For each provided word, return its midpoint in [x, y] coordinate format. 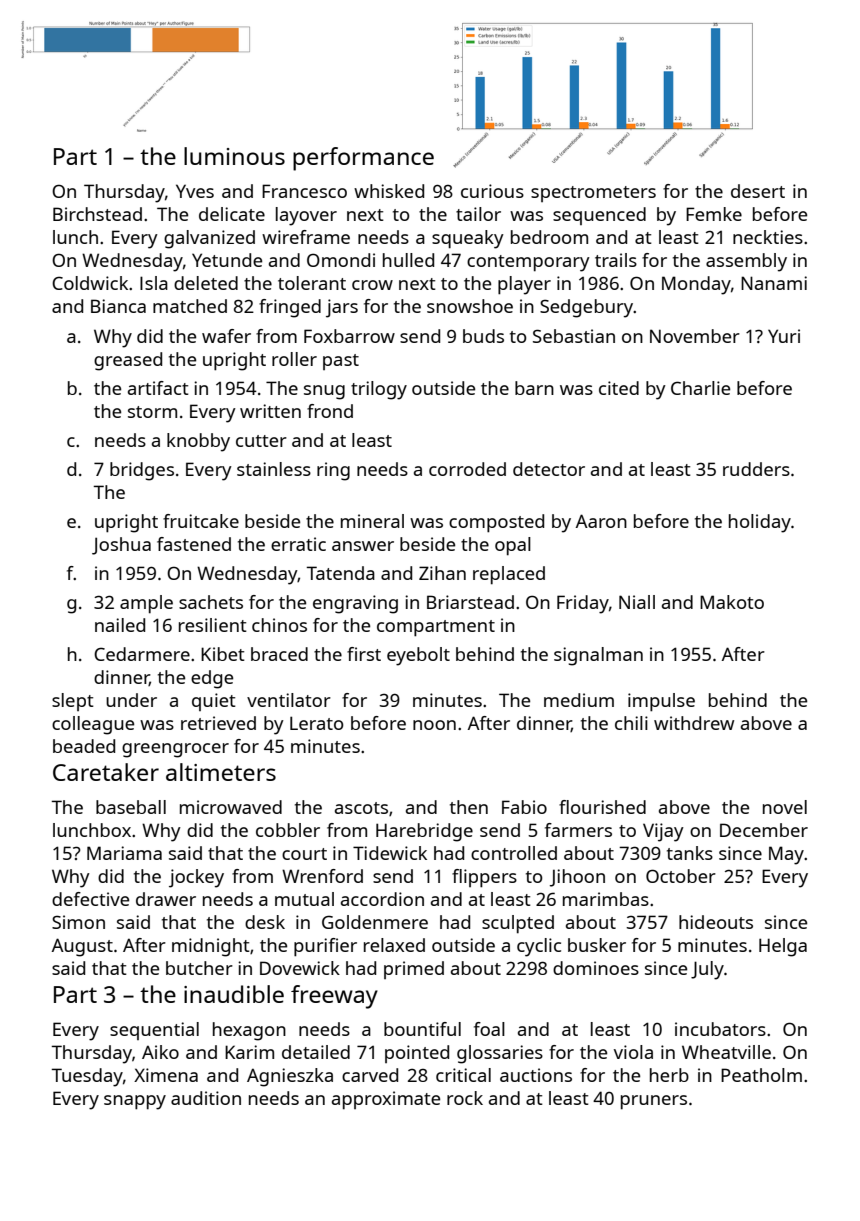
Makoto [732, 602]
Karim [249, 1052]
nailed [120, 625]
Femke [714, 214]
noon [434, 725]
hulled [408, 260]
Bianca [118, 306]
